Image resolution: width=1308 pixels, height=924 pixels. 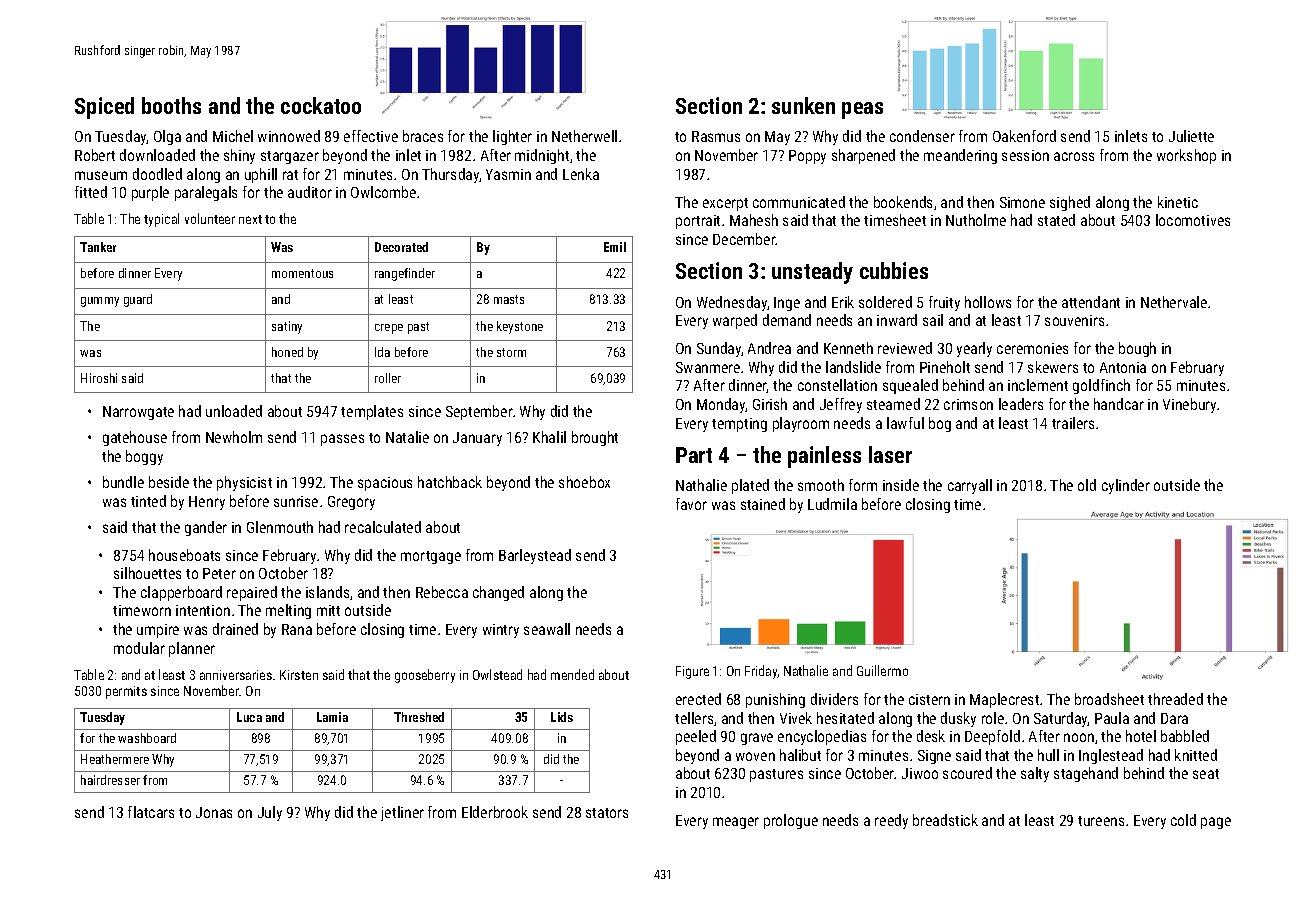 I want to click on Maplecrest, so click(x=1004, y=700).
